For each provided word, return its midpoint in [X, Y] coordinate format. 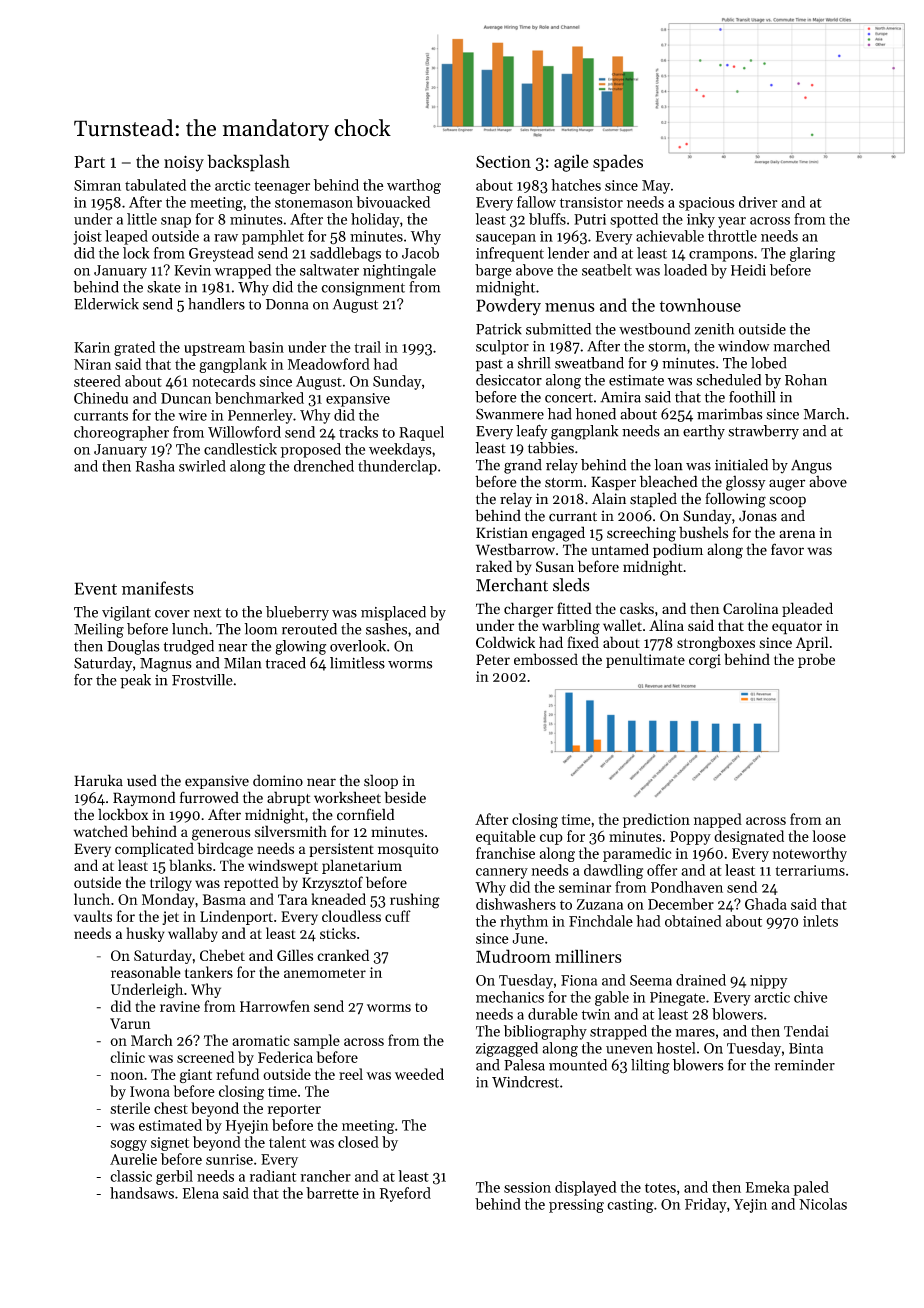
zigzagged [507, 1049]
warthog [414, 186]
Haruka [98, 780]
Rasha [155, 466]
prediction [656, 820]
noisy [184, 163]
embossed [546, 659]
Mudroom [513, 956]
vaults [93, 916]
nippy [769, 982]
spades [618, 163]
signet [170, 1144]
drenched [324, 466]
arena [797, 534]
